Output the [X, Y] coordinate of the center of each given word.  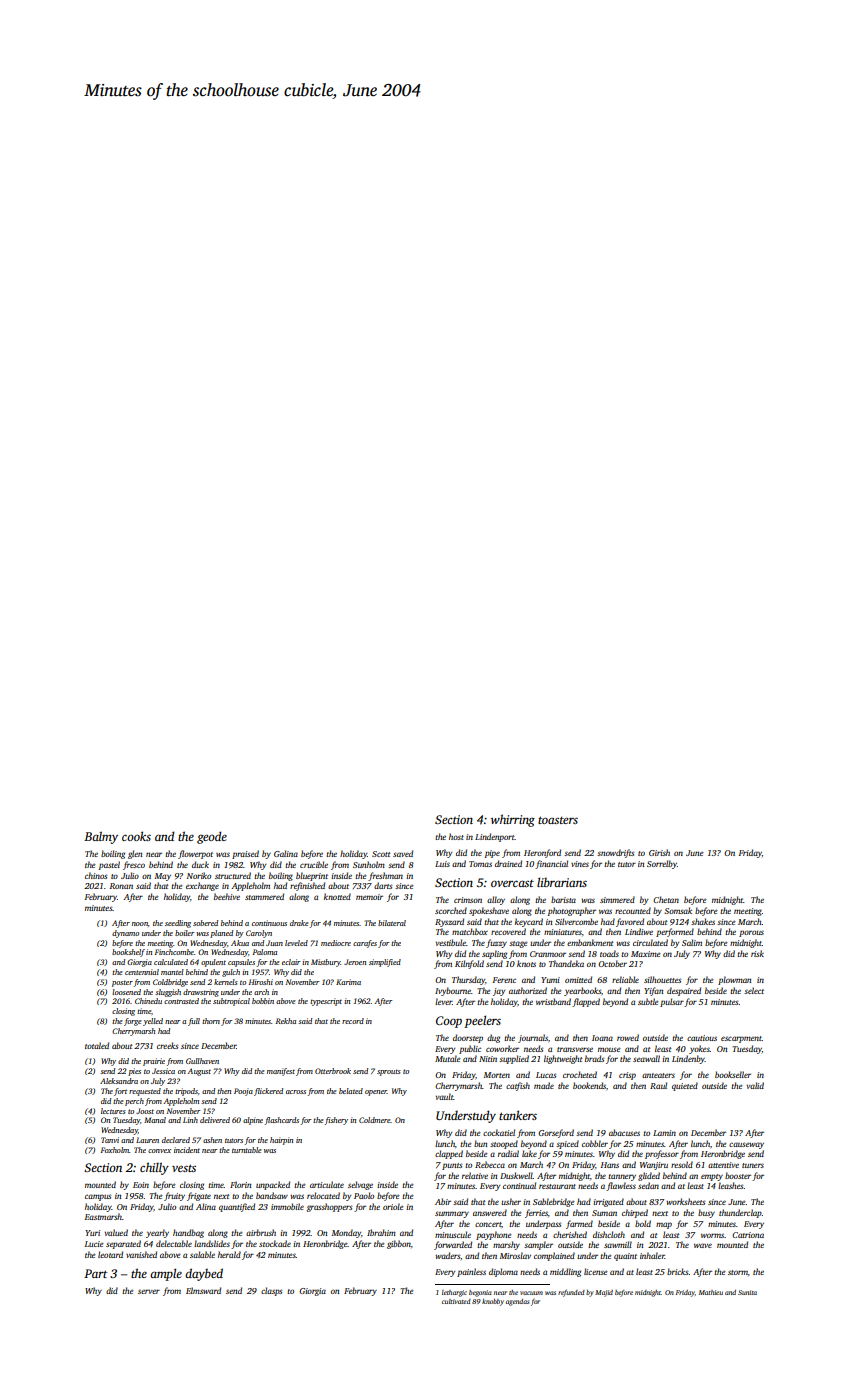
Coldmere [375, 1120]
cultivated [456, 1301]
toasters [558, 820]
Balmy [101, 837]
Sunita [747, 1292]
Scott [381, 854]
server [149, 1291]
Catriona [748, 1235]
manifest [281, 1072]
